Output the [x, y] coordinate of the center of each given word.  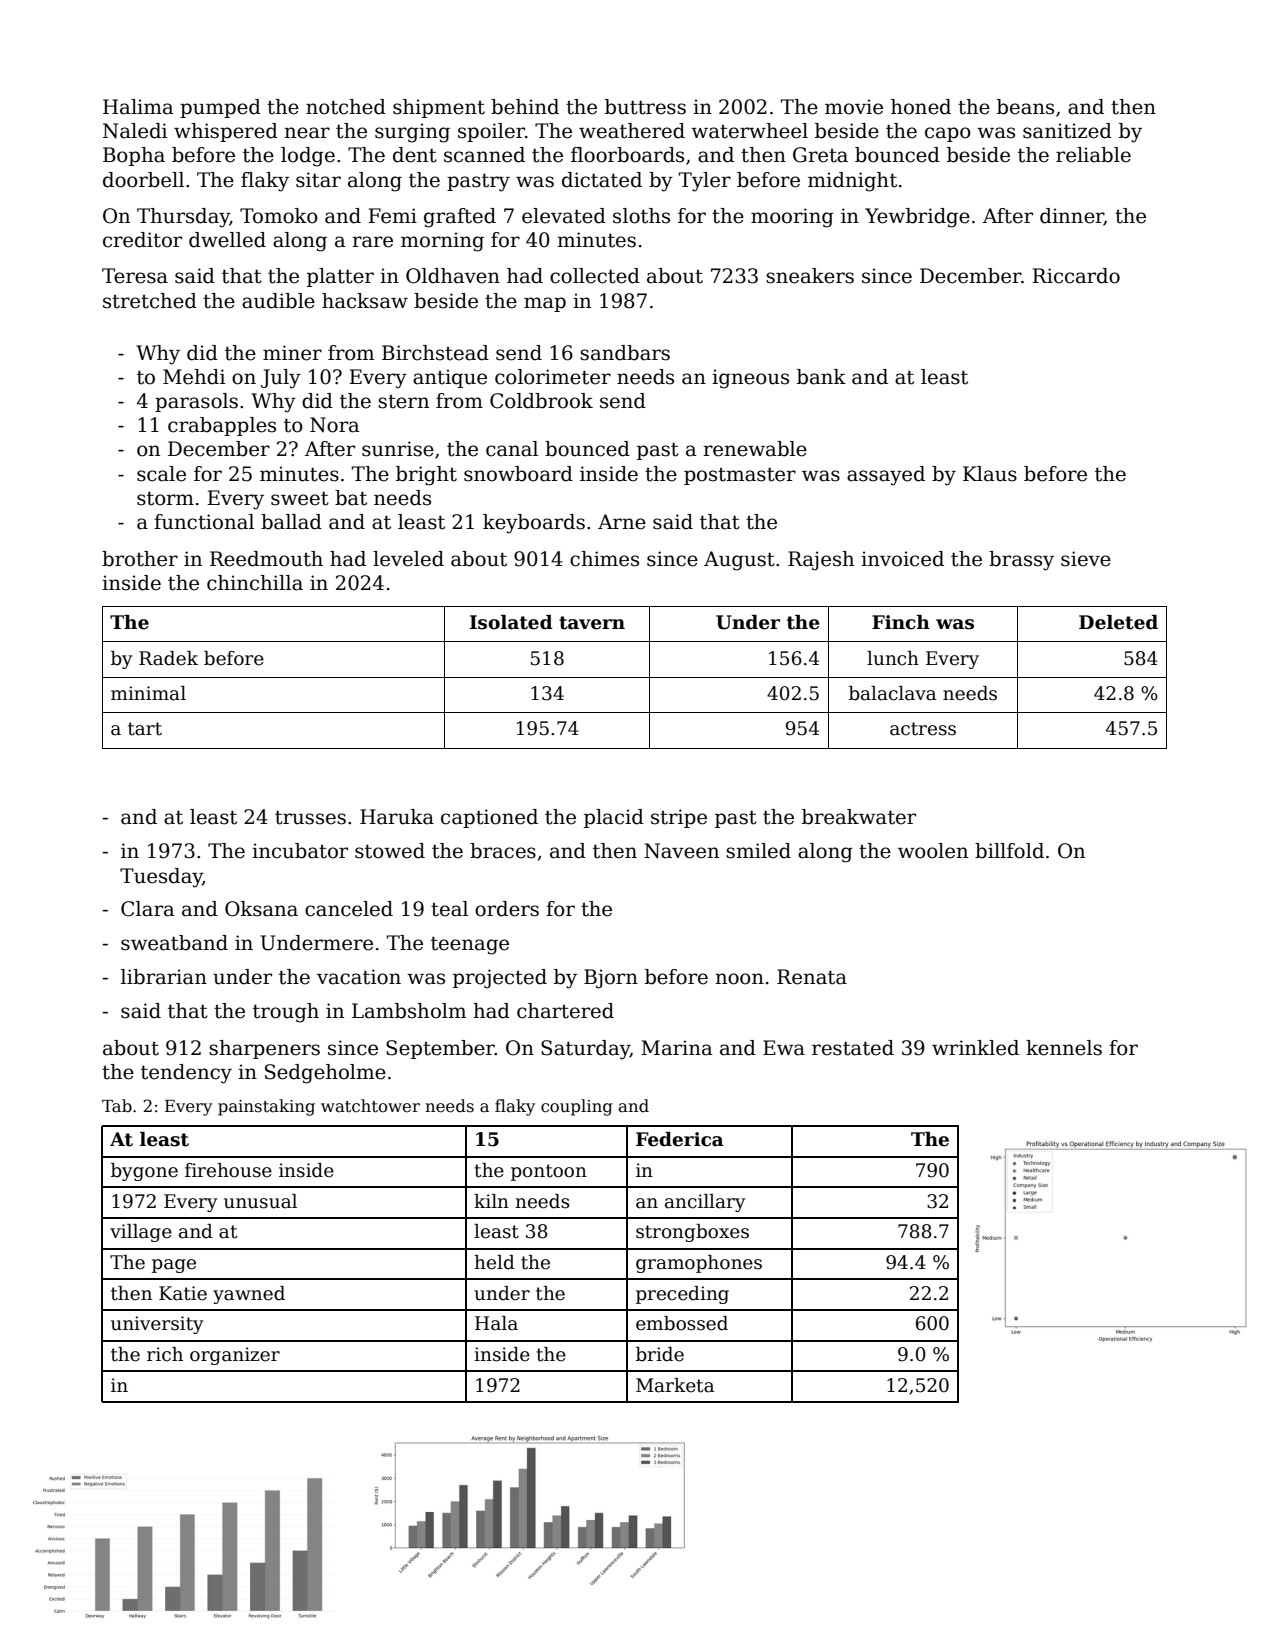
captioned [489, 818]
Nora [335, 425]
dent [415, 155]
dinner [1072, 217]
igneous [750, 379]
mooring [792, 218]
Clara [148, 909]
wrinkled [975, 1048]
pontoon [549, 1172]
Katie [183, 1293]
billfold [1009, 851]
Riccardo [1076, 276]
